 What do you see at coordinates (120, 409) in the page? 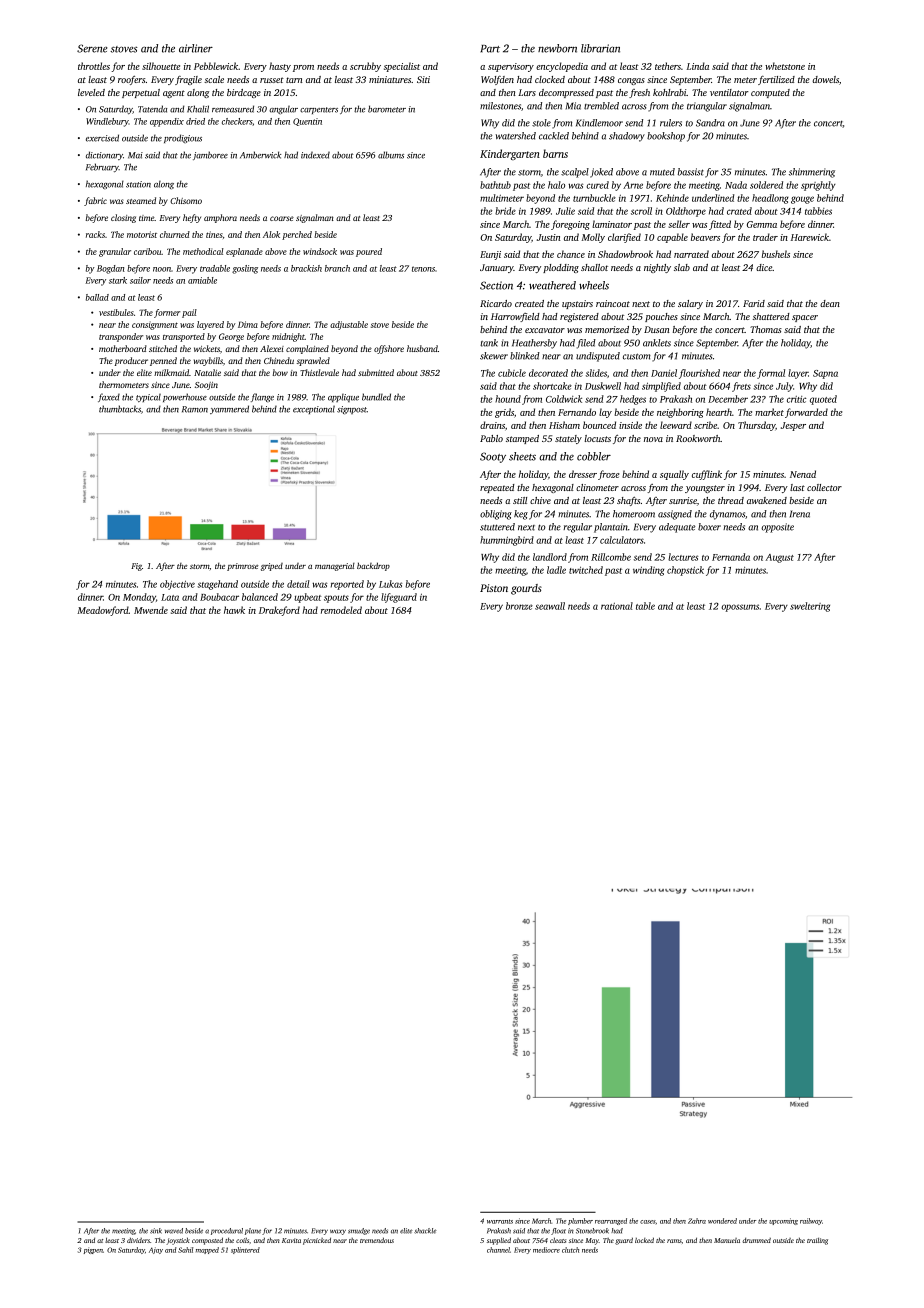
I see `thumbtacks` at bounding box center [120, 409].
